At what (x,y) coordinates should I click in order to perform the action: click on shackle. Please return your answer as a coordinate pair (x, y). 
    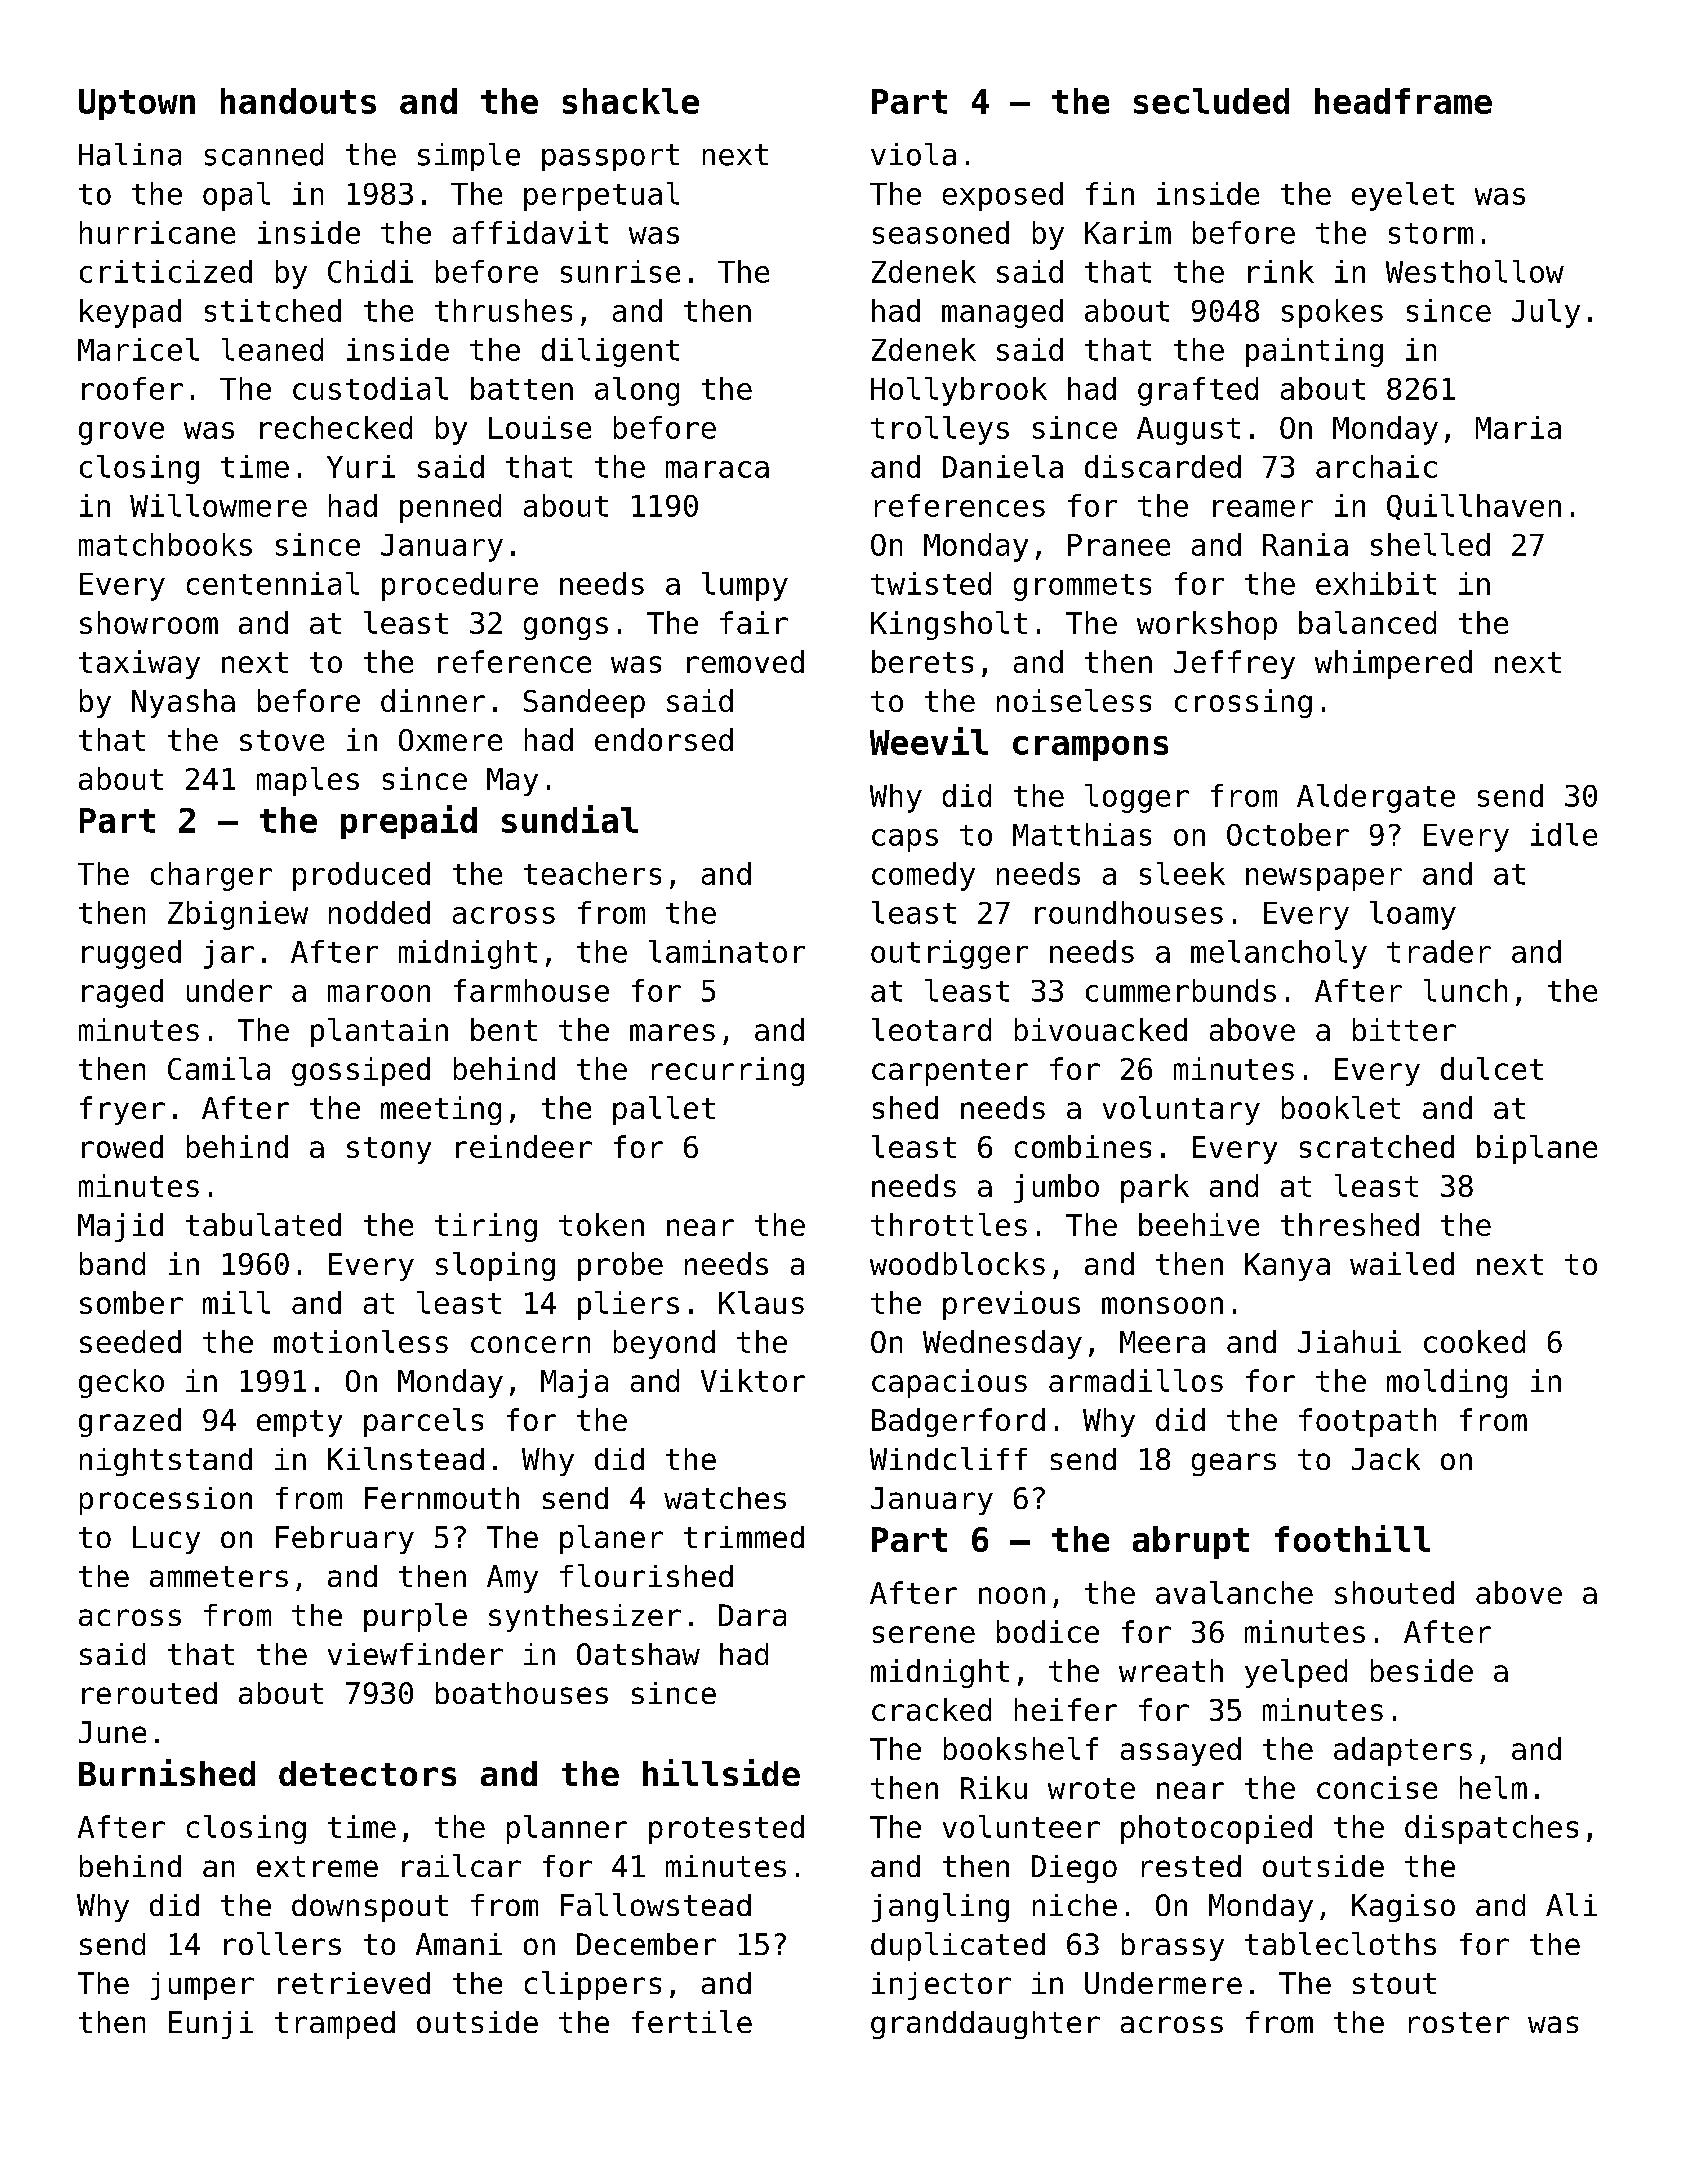
    Looking at the image, I should click on (631, 101).
